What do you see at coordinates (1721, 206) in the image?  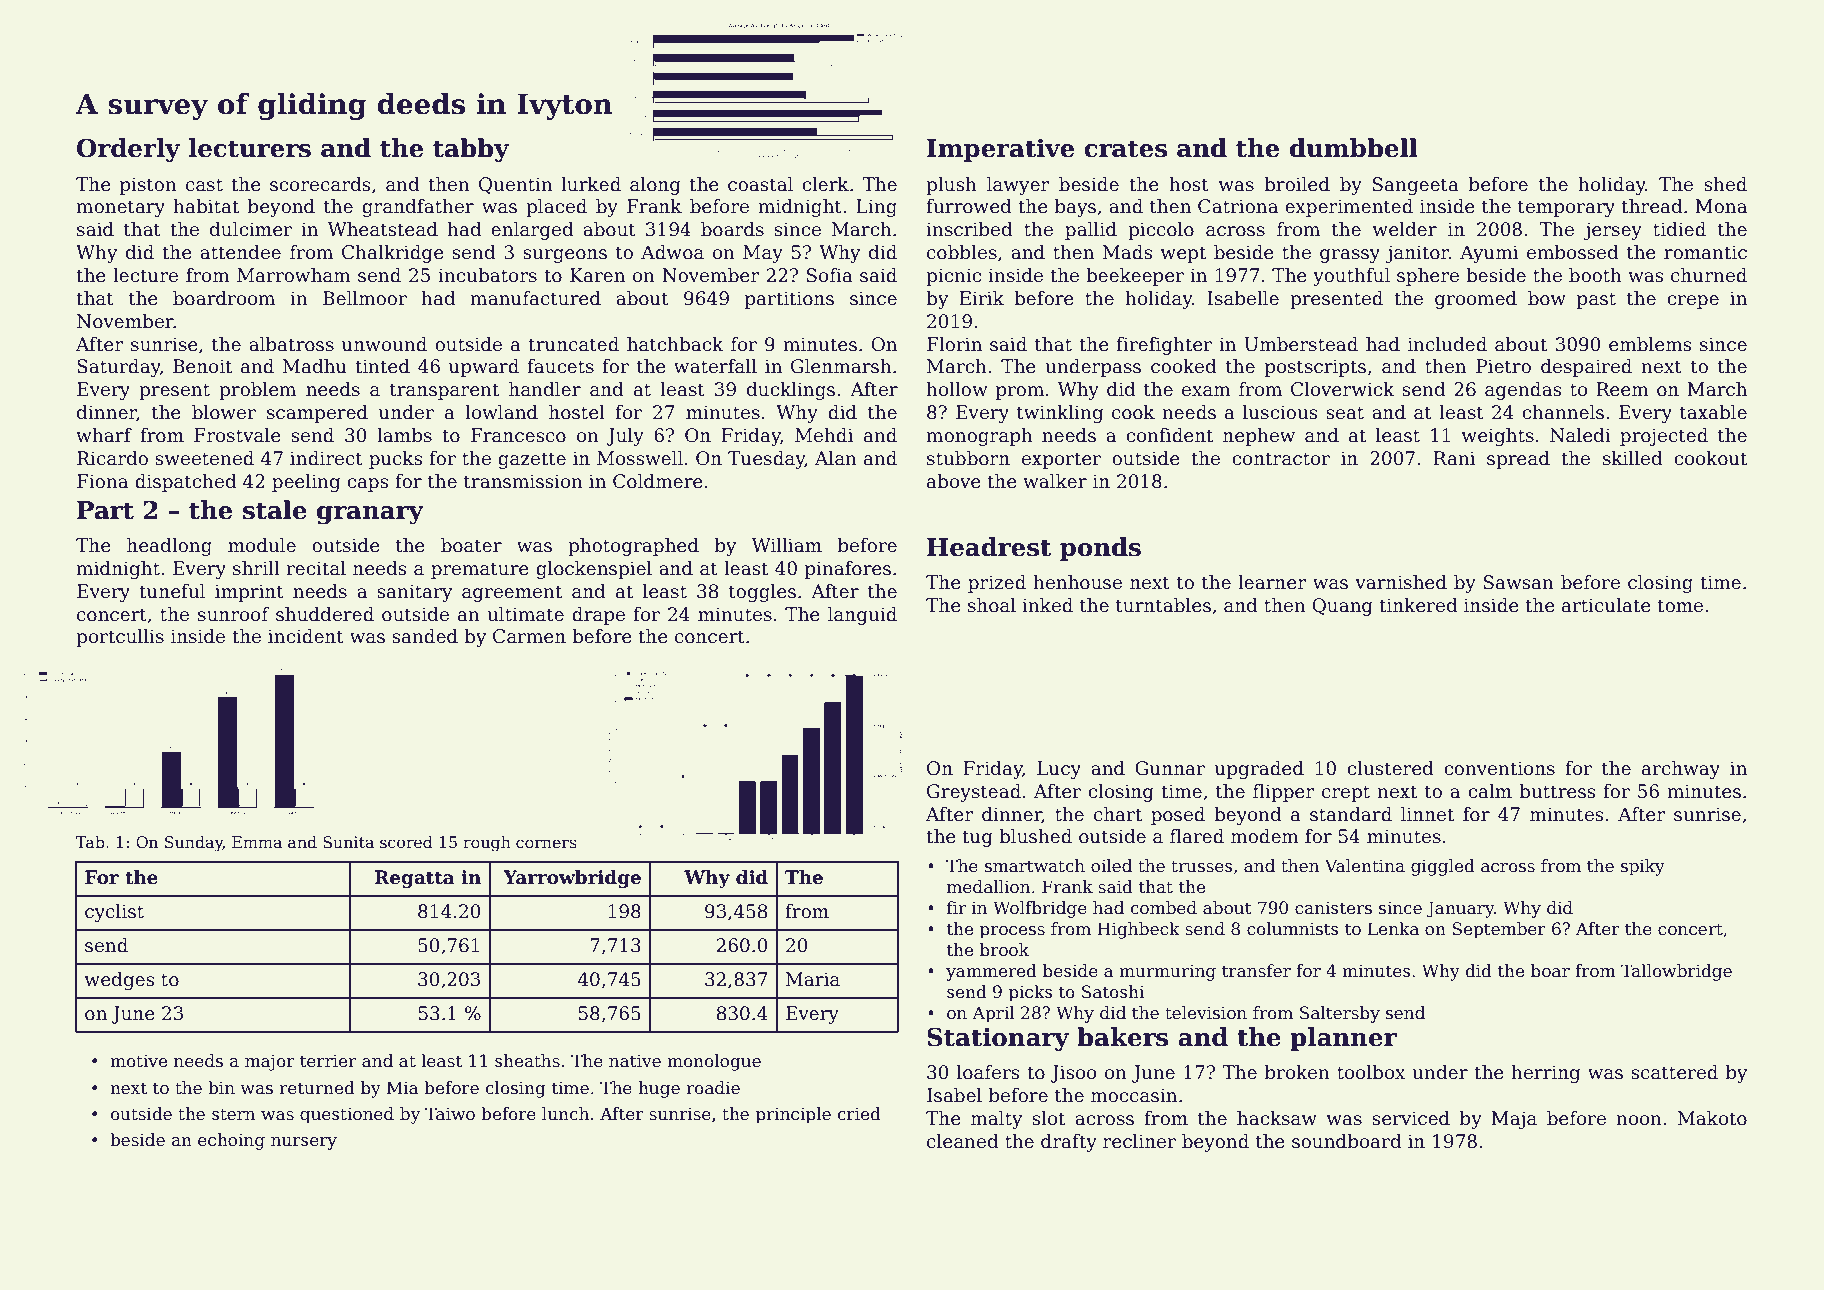 I see `Mona` at bounding box center [1721, 206].
